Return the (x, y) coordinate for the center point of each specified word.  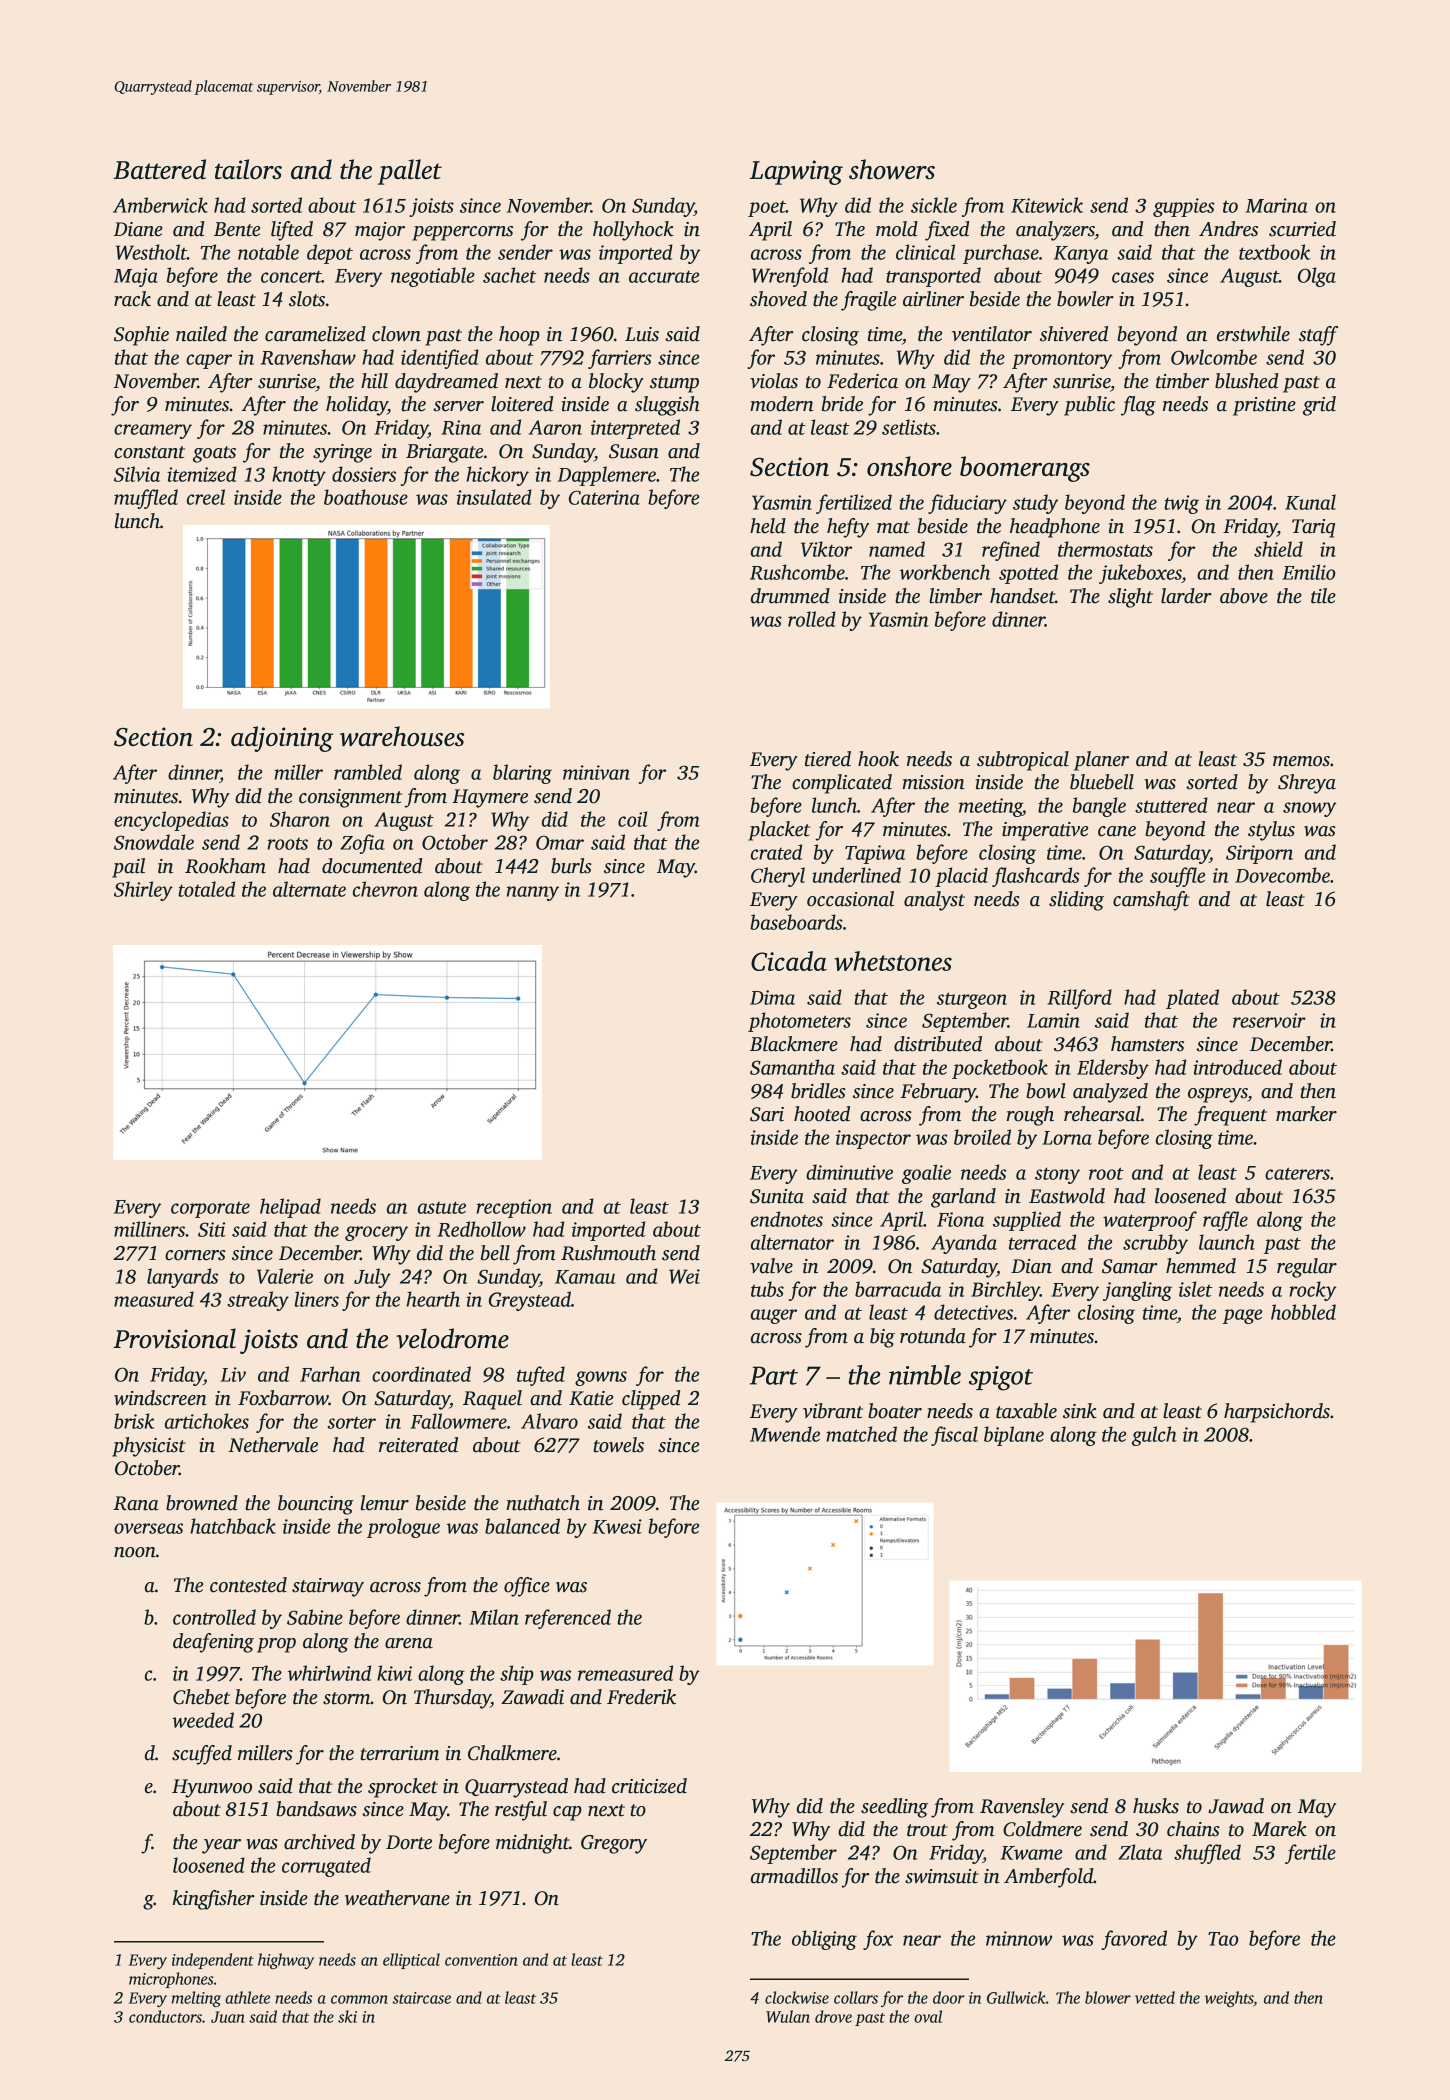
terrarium (399, 1753)
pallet (410, 172)
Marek (1279, 1829)
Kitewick (1047, 205)
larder (1186, 596)
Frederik (641, 1697)
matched (861, 1434)
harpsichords (1277, 1413)
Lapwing (796, 172)
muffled (146, 499)
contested (248, 1585)
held (768, 526)
